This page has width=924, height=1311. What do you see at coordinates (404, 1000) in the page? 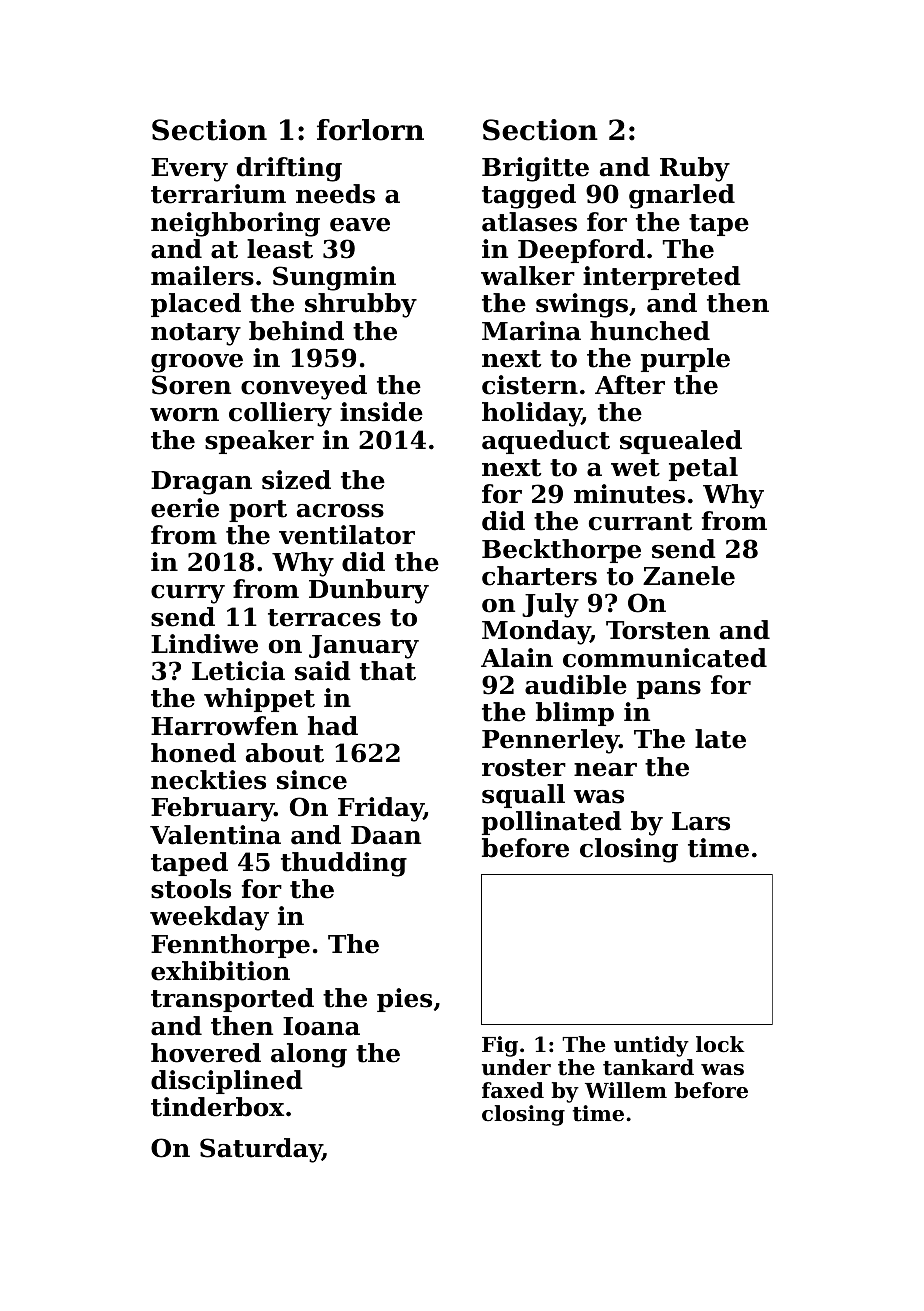
I see `pies` at bounding box center [404, 1000].
